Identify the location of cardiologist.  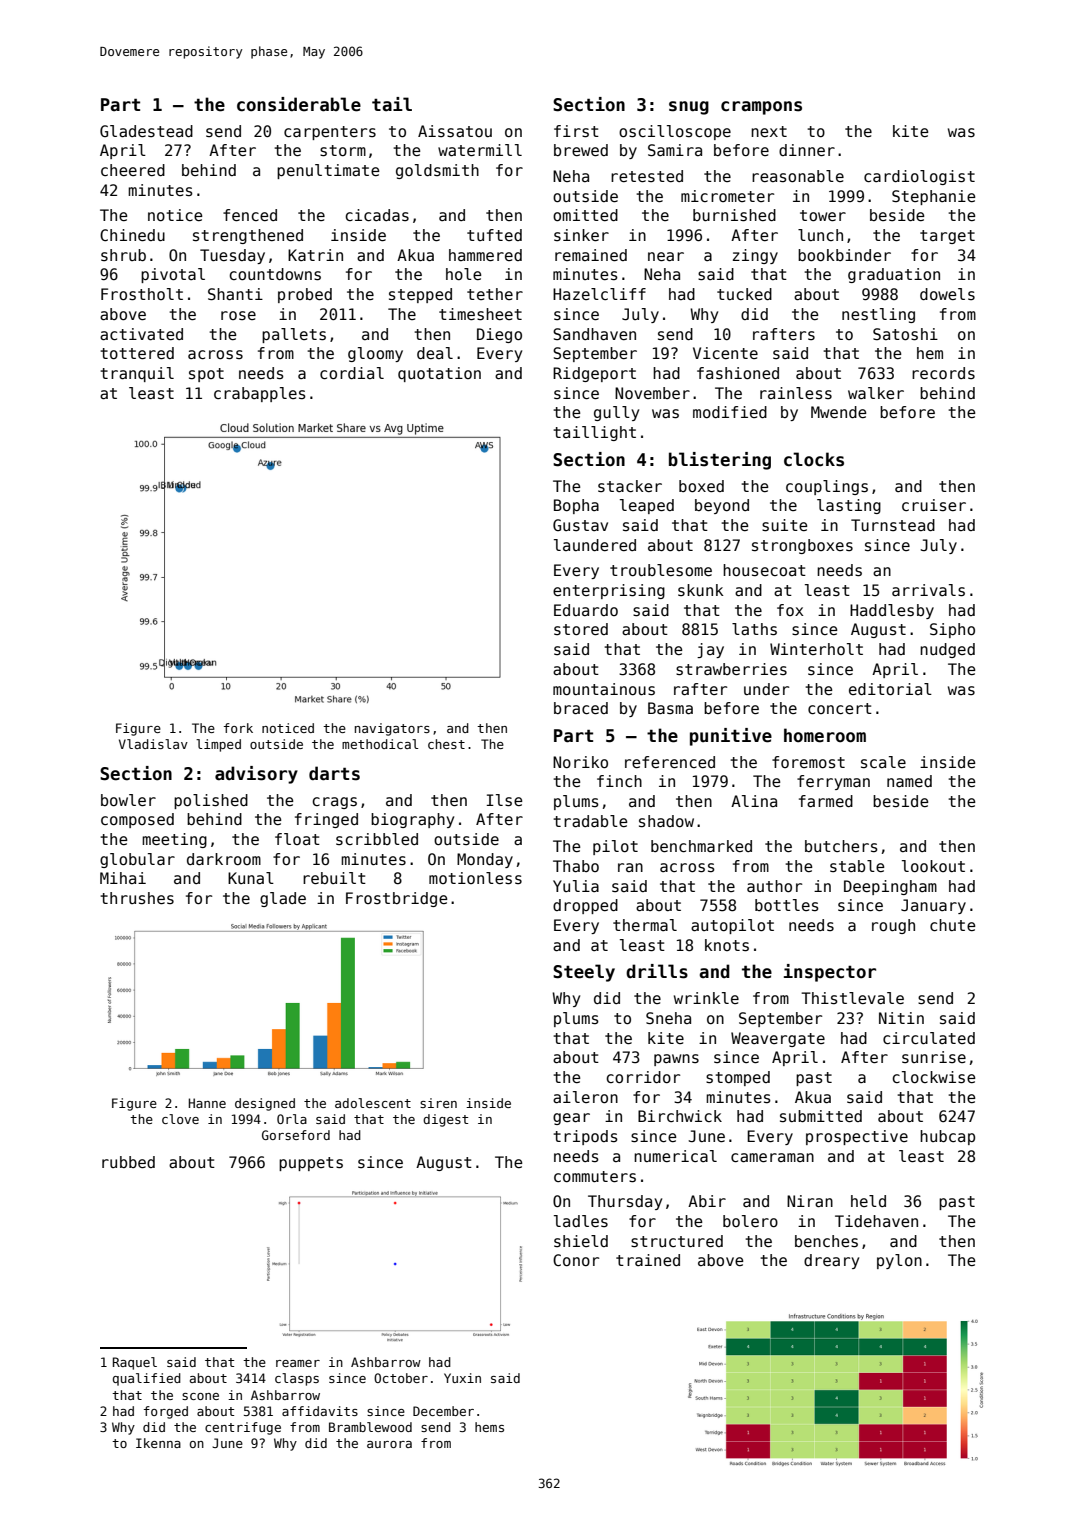
(919, 177).
